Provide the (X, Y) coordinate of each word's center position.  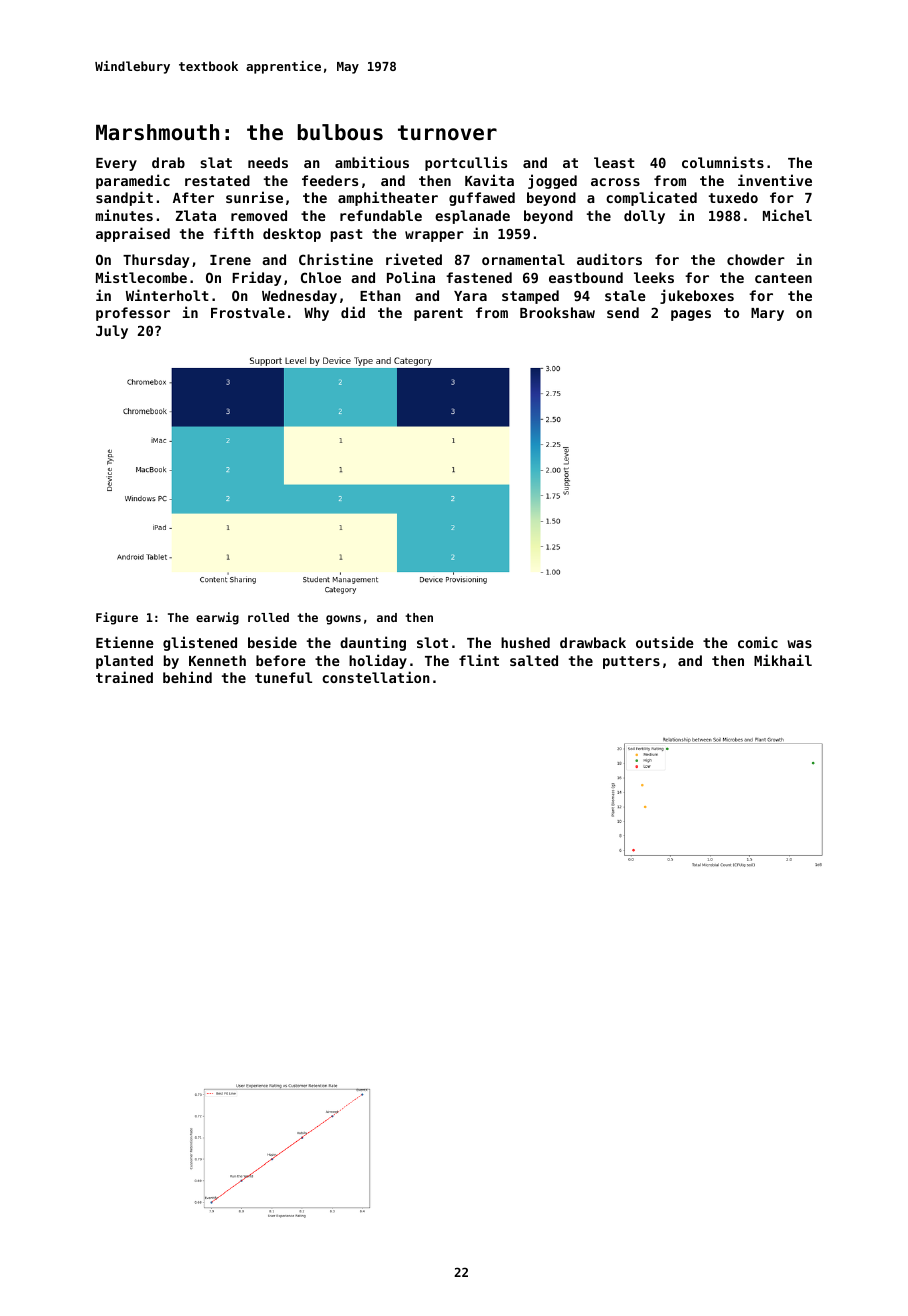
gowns (343, 620)
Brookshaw (557, 312)
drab (168, 162)
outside (665, 642)
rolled (268, 617)
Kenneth (217, 660)
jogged (552, 181)
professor (133, 314)
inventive (775, 180)
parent (438, 314)
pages (691, 315)
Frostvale (248, 312)
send (623, 312)
